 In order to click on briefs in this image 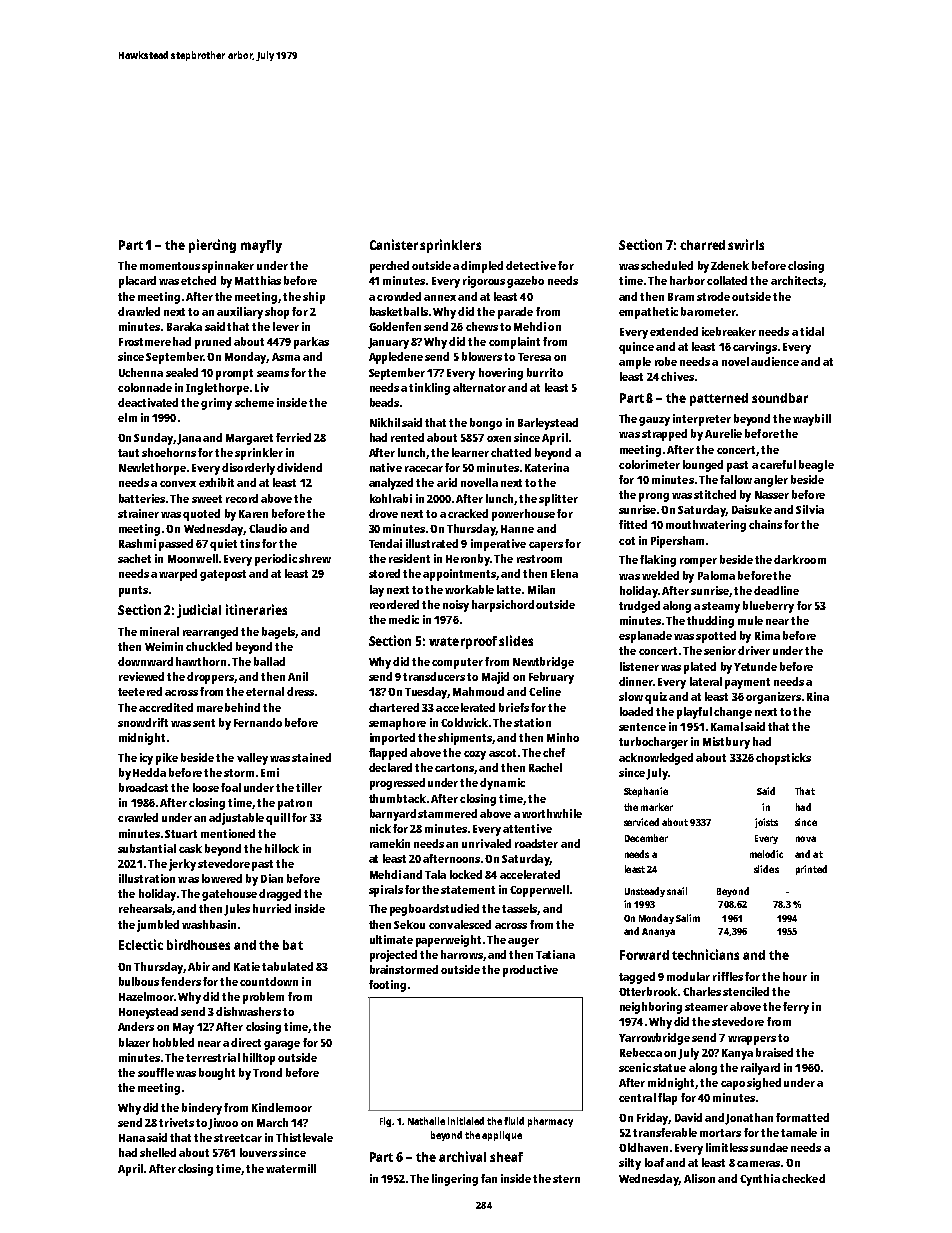, I will do `click(514, 707)`.
